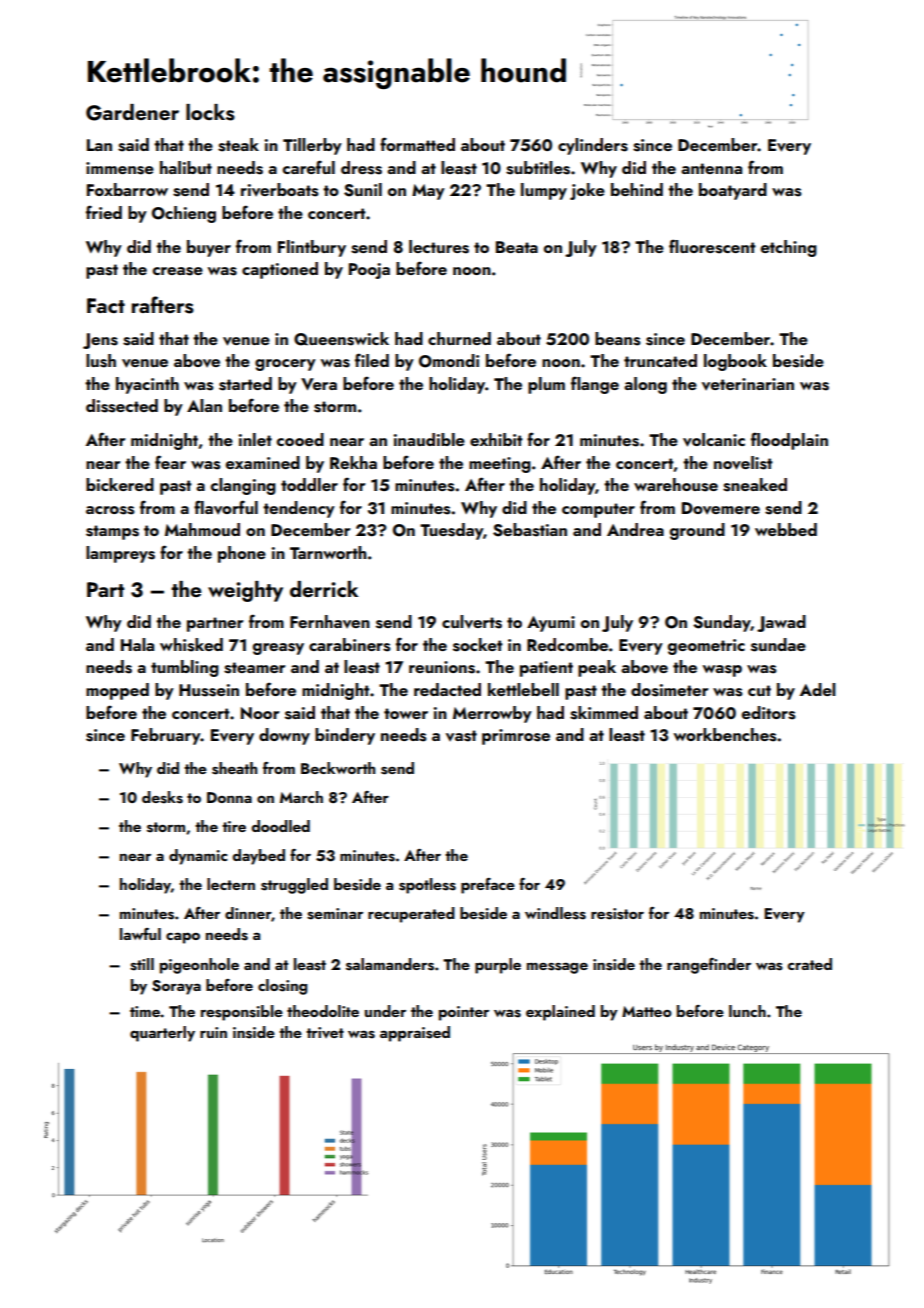 Image resolution: width=924 pixels, height=1308 pixels. Describe the element at coordinates (472, 622) in the screenshot. I see `culverts` at that location.
